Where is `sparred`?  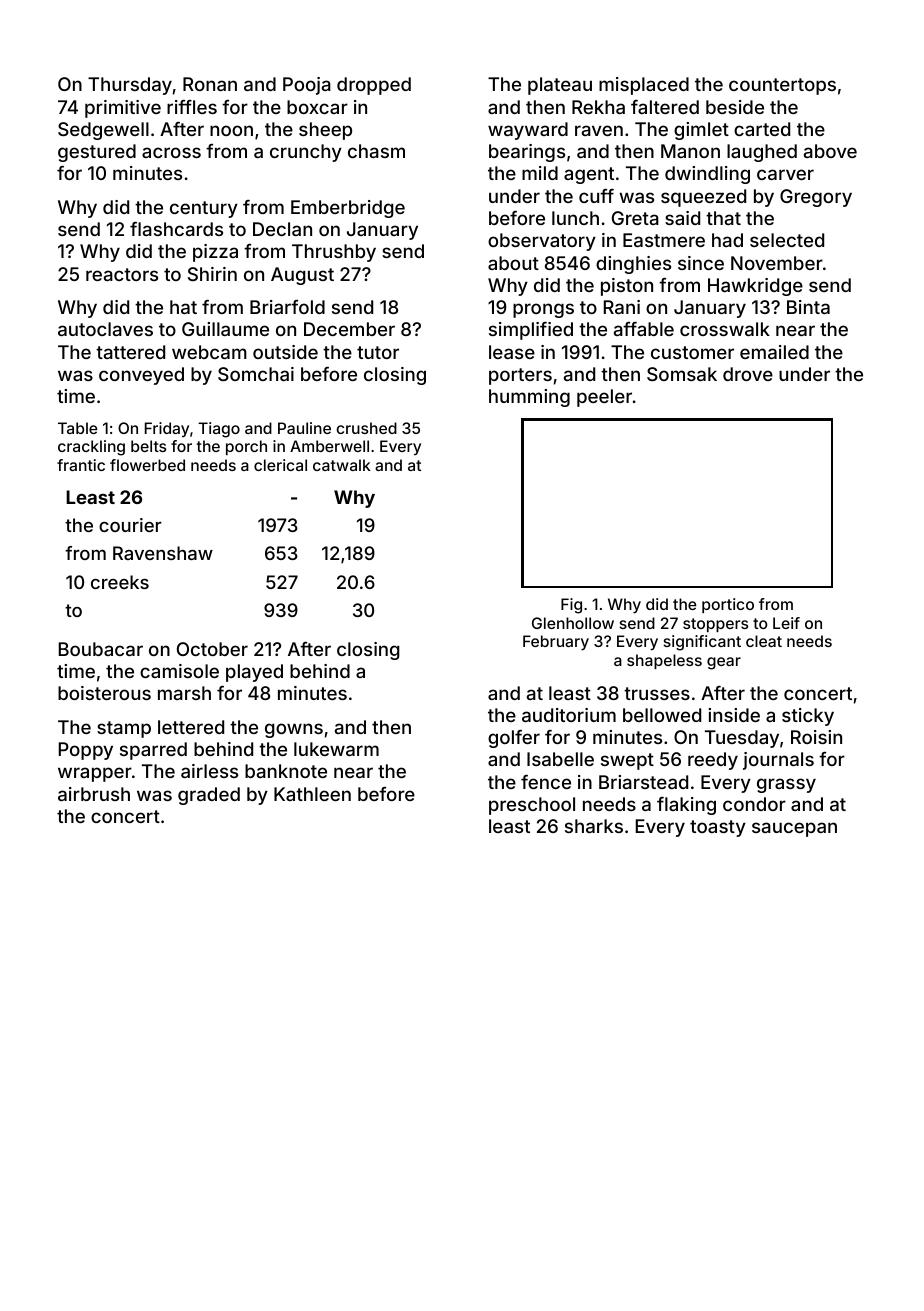 sparred is located at coordinates (153, 751).
